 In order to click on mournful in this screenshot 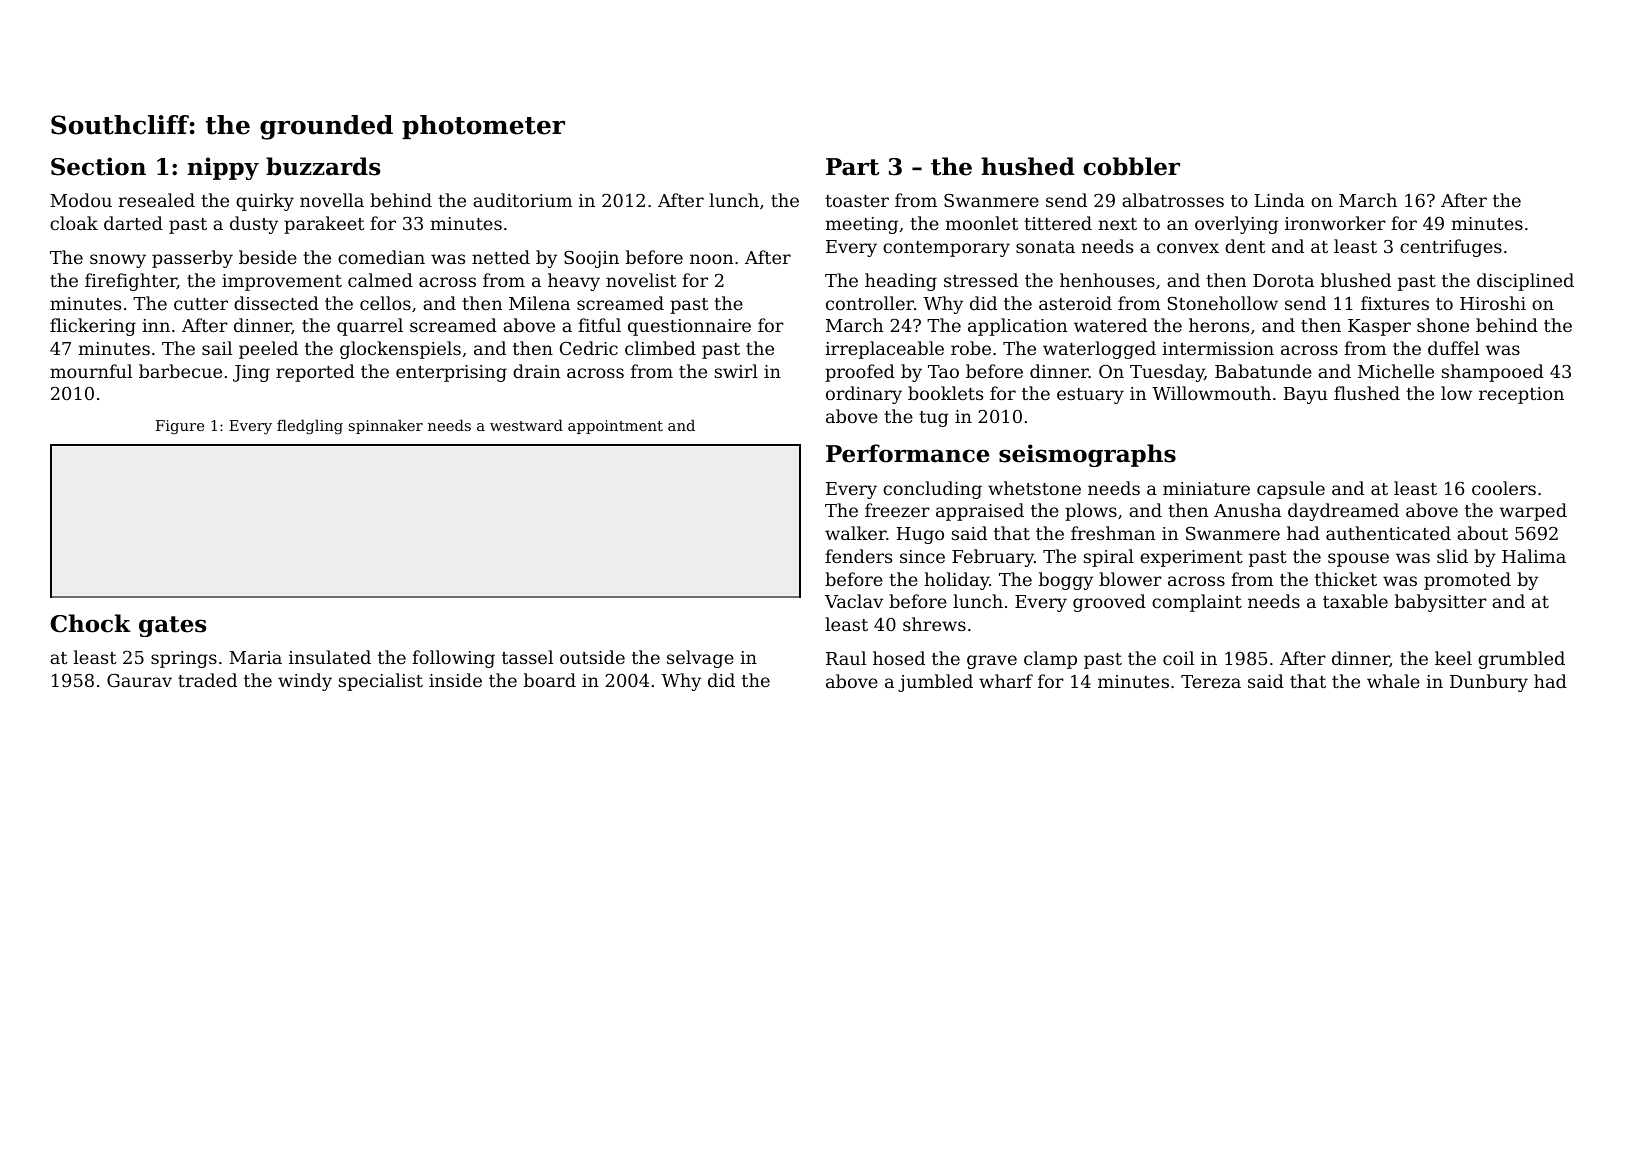, I will do `click(91, 371)`.
